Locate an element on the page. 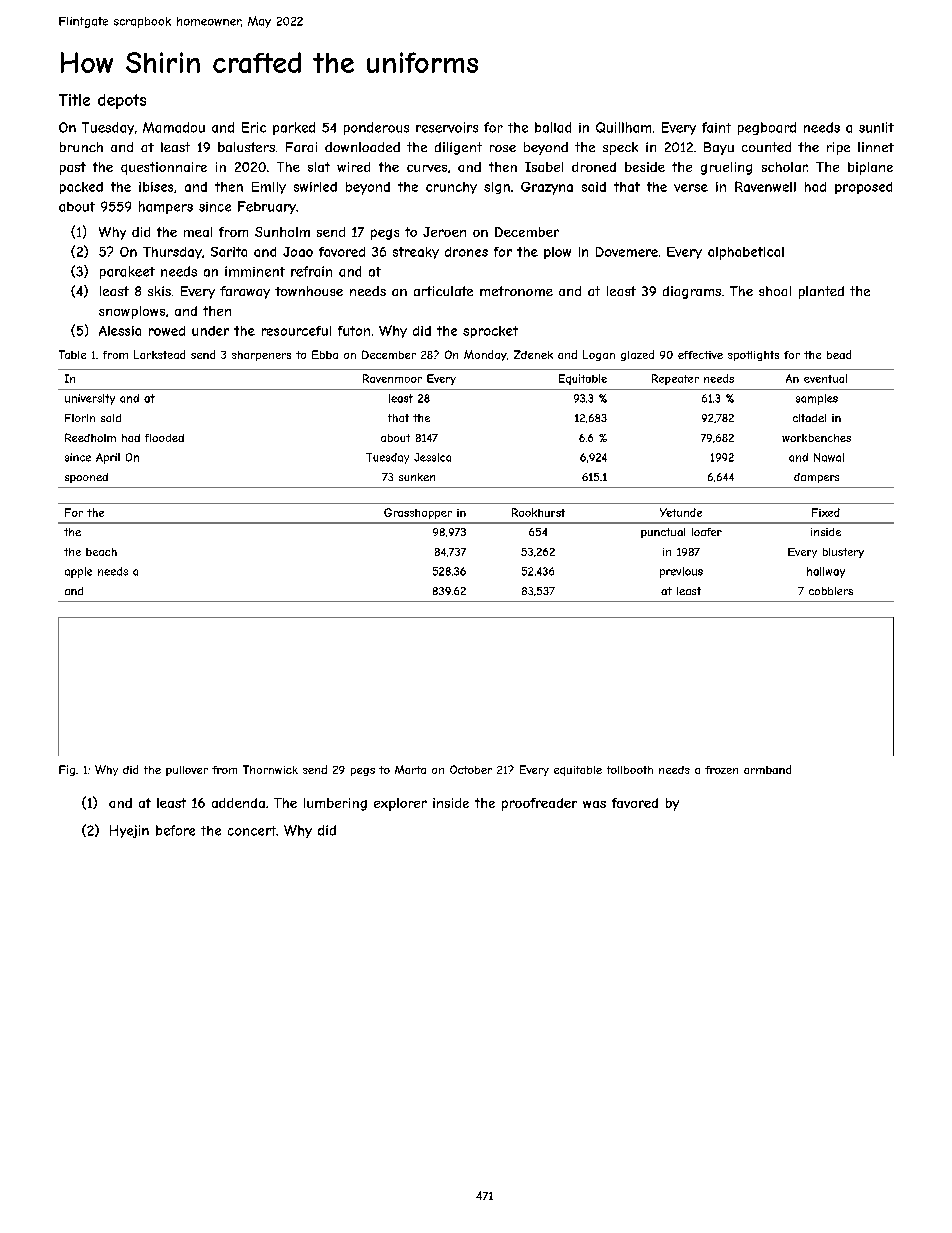 The image size is (952, 1233). Logan is located at coordinates (599, 355).
